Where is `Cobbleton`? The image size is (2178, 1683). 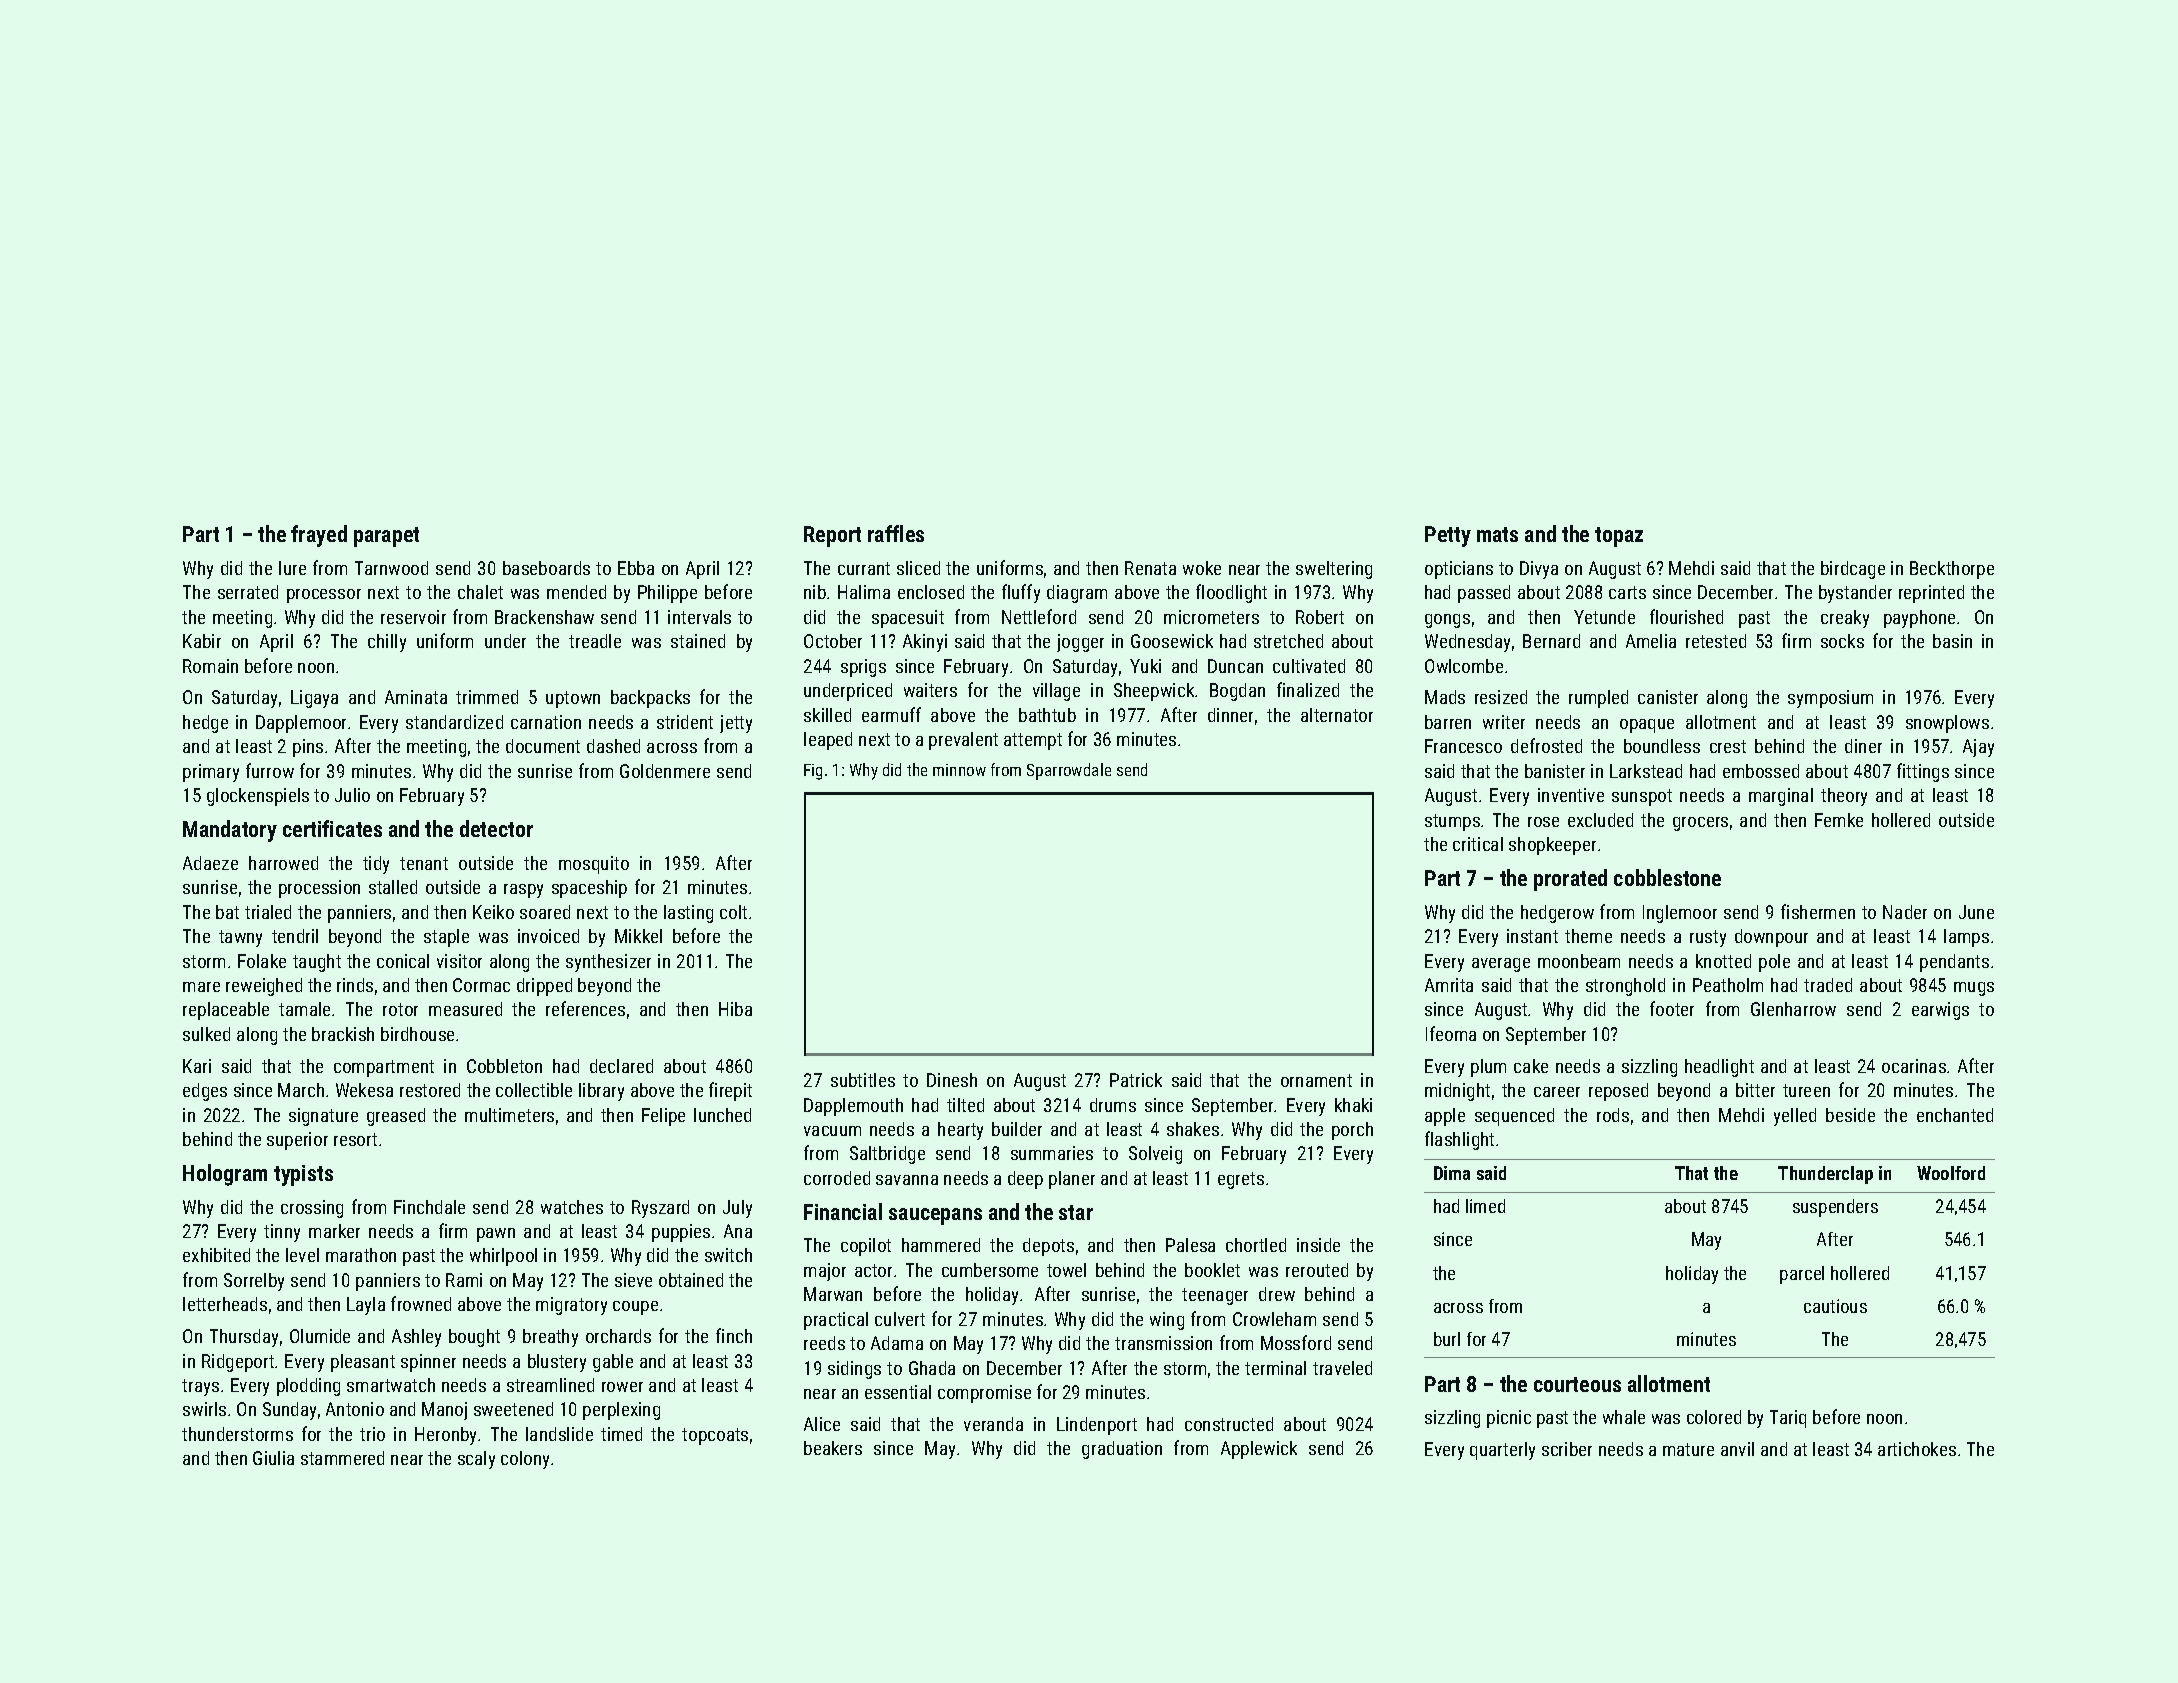
Cobbleton is located at coordinates (504, 1066).
